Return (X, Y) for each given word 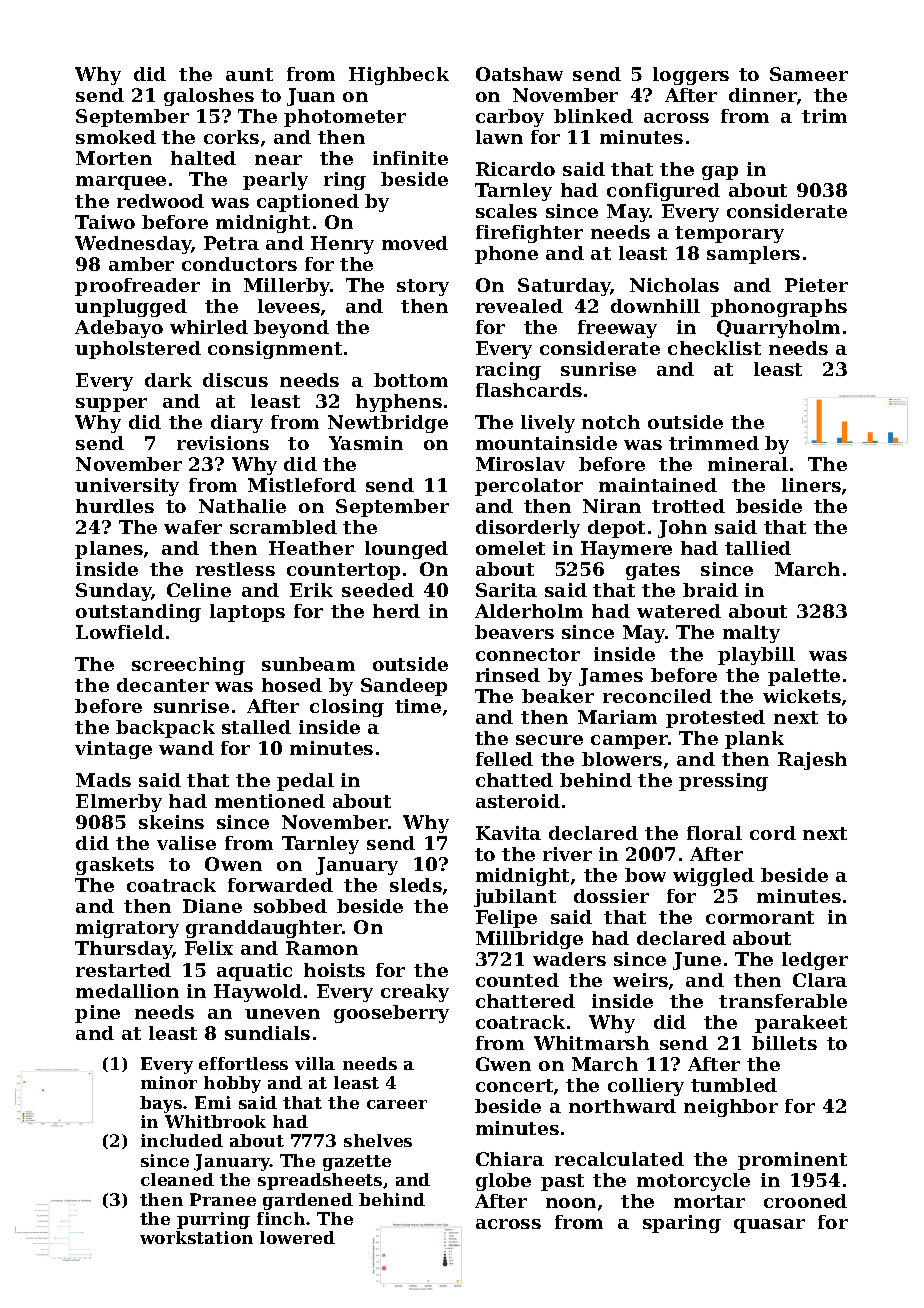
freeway (617, 329)
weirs (640, 980)
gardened (308, 1201)
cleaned (177, 1179)
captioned (308, 203)
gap (720, 173)
